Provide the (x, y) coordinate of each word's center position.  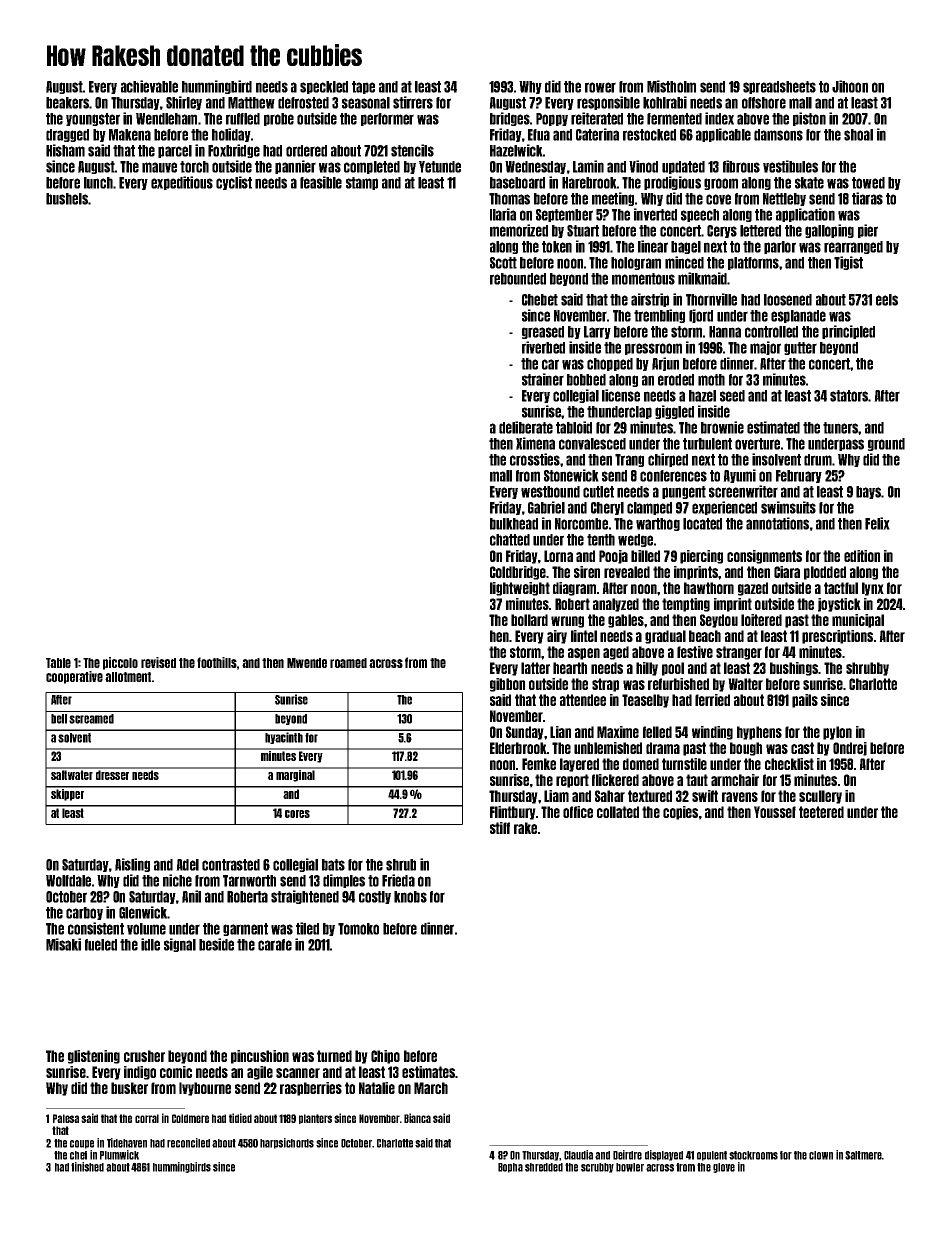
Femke (539, 764)
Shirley (184, 103)
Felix (877, 523)
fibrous (741, 166)
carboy (84, 913)
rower (600, 87)
